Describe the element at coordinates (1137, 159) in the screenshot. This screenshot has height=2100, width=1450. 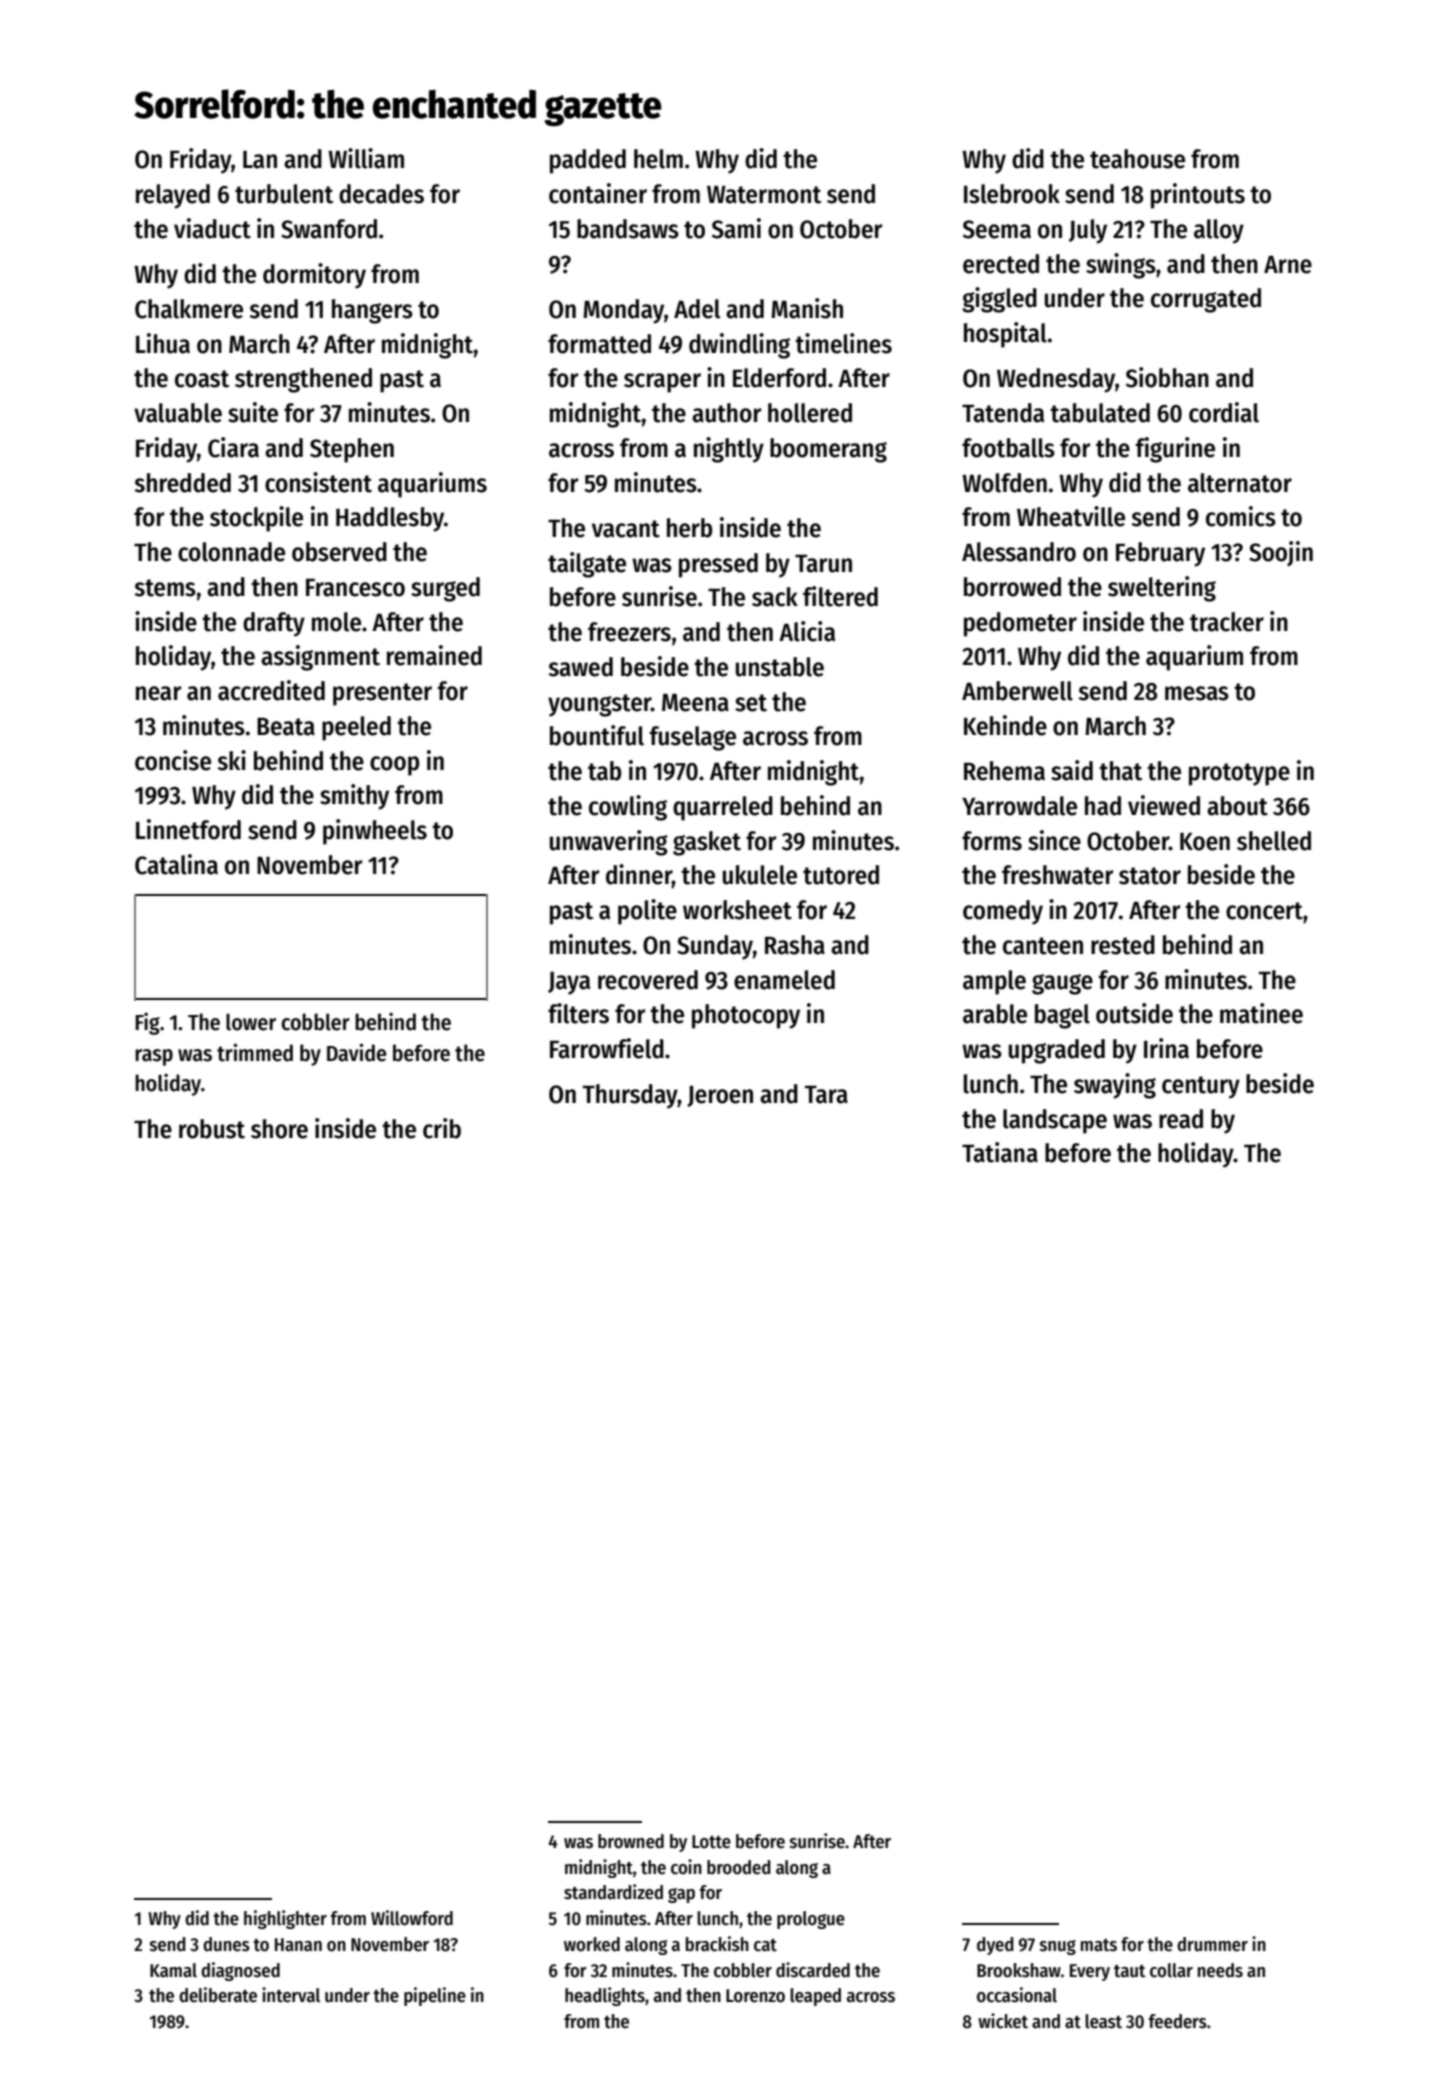
I see `teahouse` at that location.
